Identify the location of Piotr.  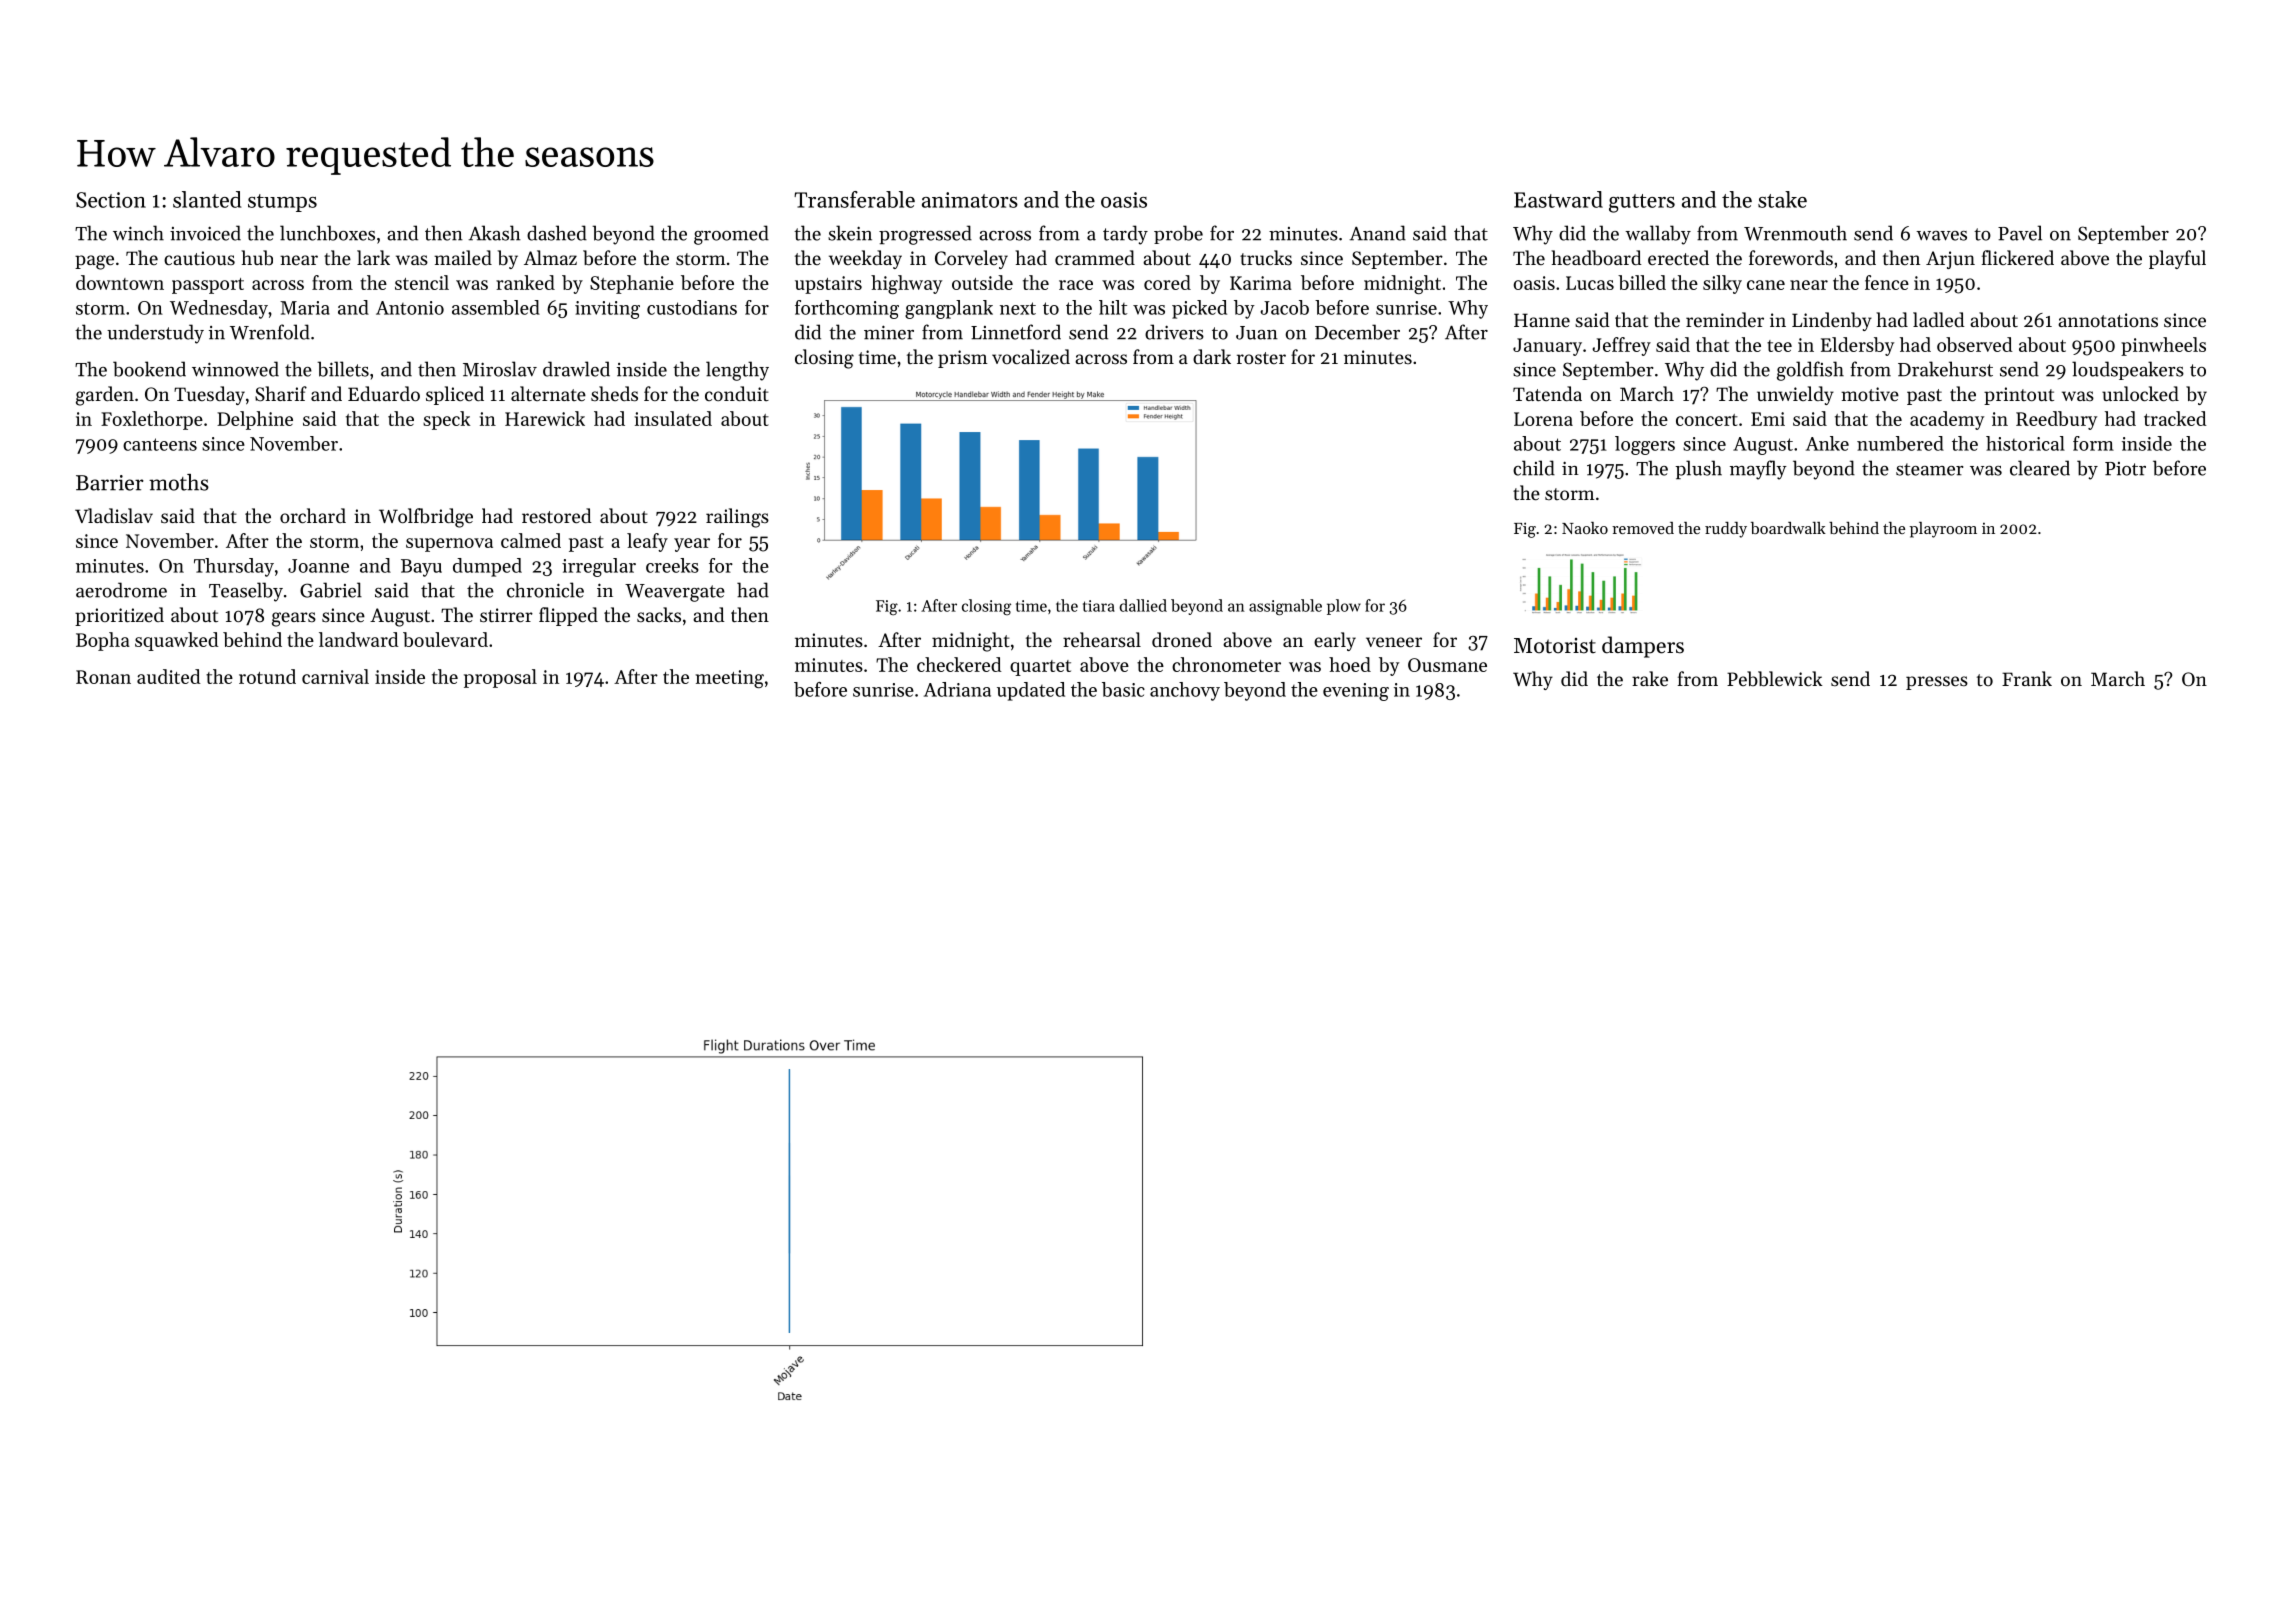
(2125, 469).
